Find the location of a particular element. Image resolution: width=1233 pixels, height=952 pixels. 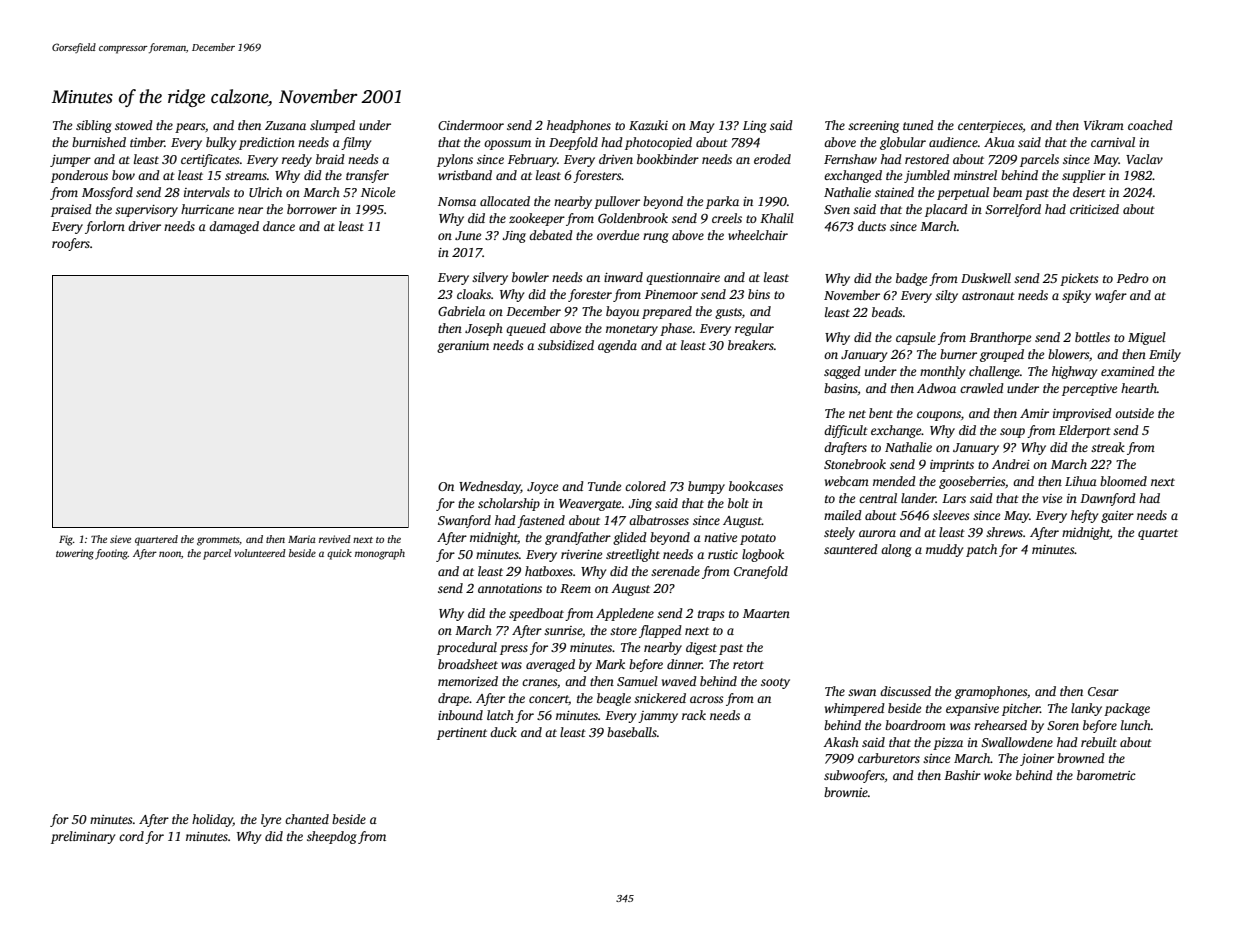

Stonebrook is located at coordinates (855, 464).
